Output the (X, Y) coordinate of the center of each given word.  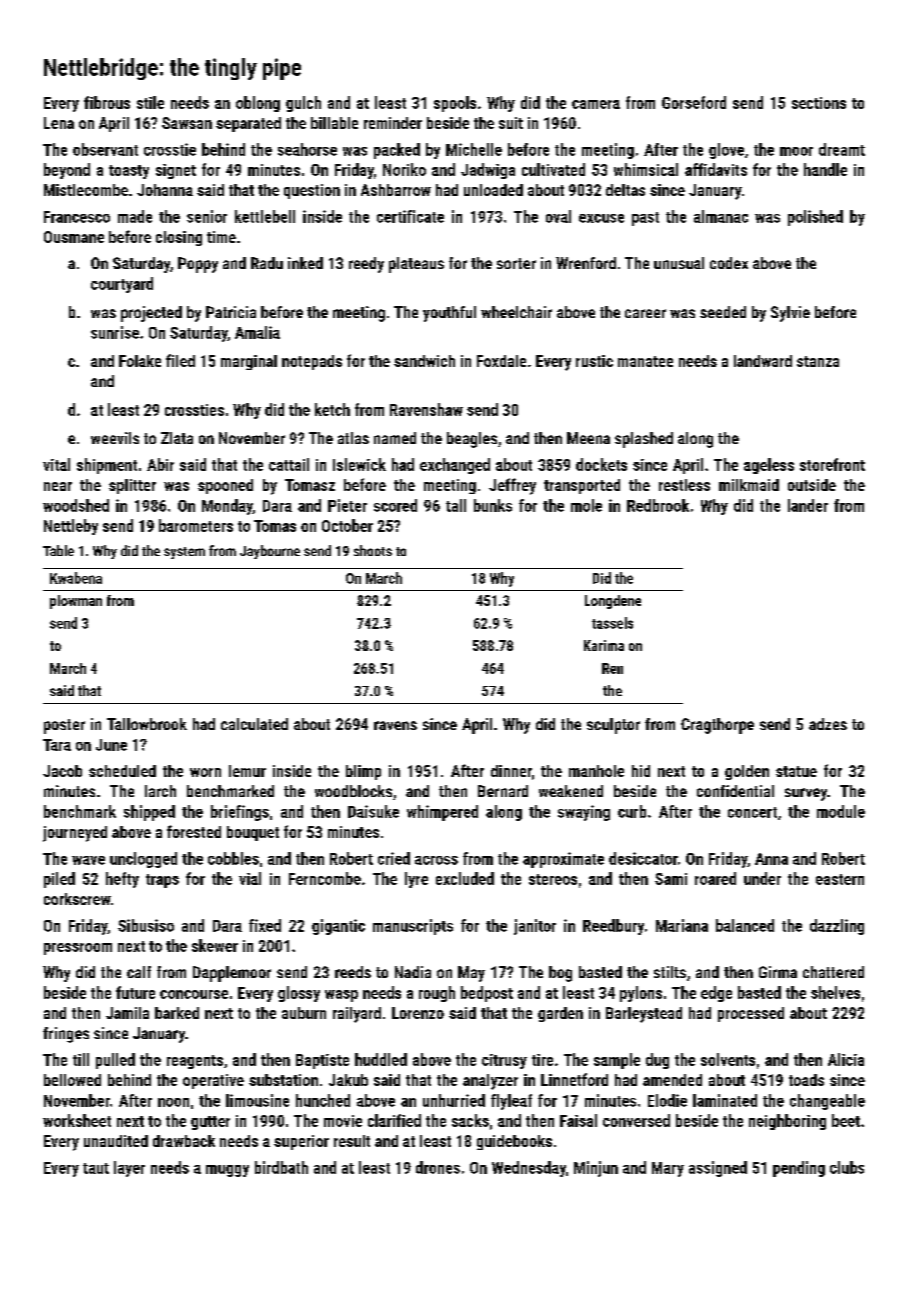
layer (129, 1169)
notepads (312, 362)
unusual (679, 263)
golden (747, 772)
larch (160, 791)
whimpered (442, 813)
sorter (516, 263)
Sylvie (790, 314)
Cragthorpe (717, 726)
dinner (511, 771)
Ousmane (74, 237)
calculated (254, 724)
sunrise (115, 332)
